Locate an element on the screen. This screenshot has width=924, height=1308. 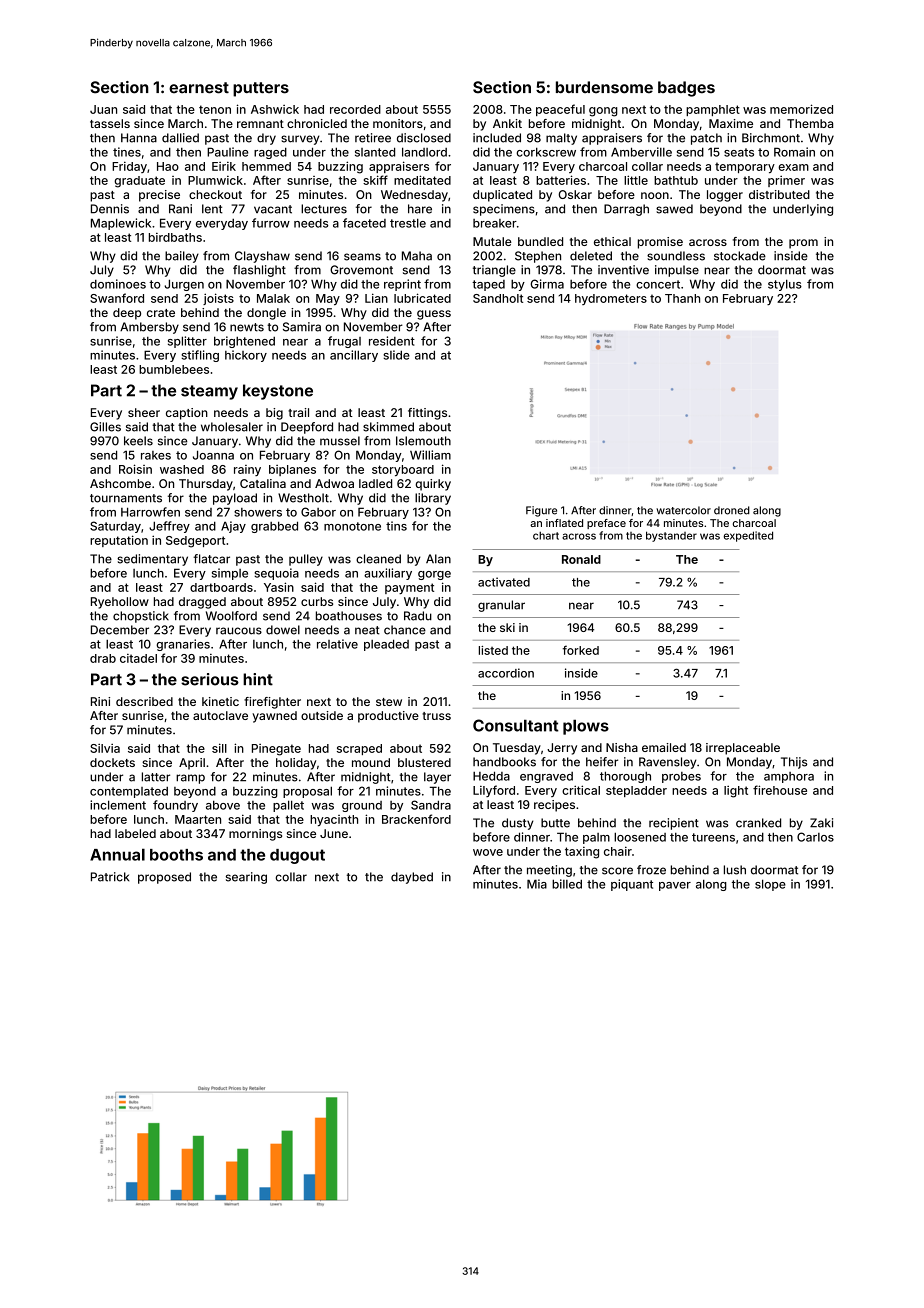
lectures is located at coordinates (324, 209).
